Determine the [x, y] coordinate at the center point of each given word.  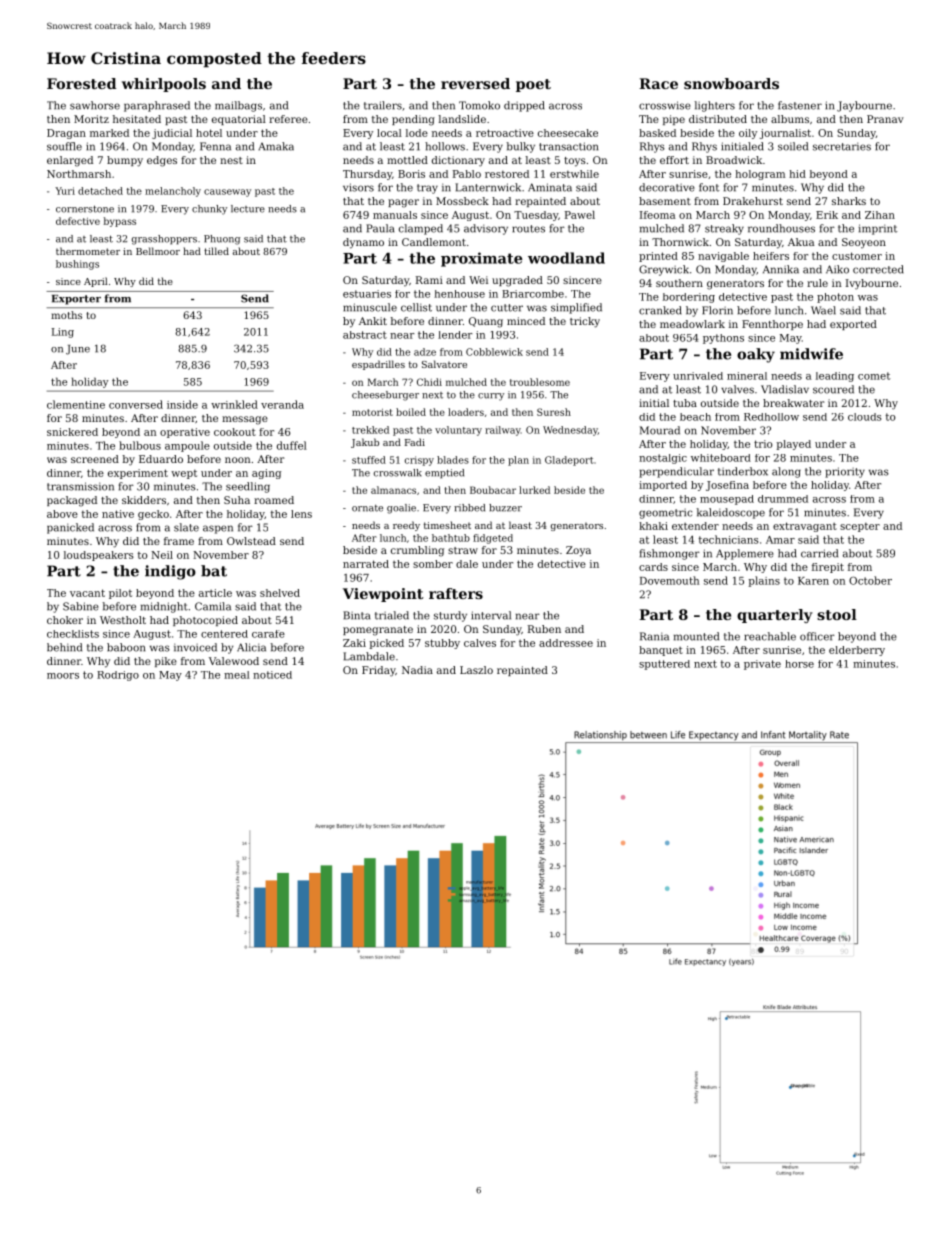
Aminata [550, 187]
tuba [685, 403]
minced [526, 321]
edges [162, 161]
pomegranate [378, 631]
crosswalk [398, 473]
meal [237, 675]
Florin [717, 310]
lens [301, 514]
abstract [365, 335]
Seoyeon [864, 243]
